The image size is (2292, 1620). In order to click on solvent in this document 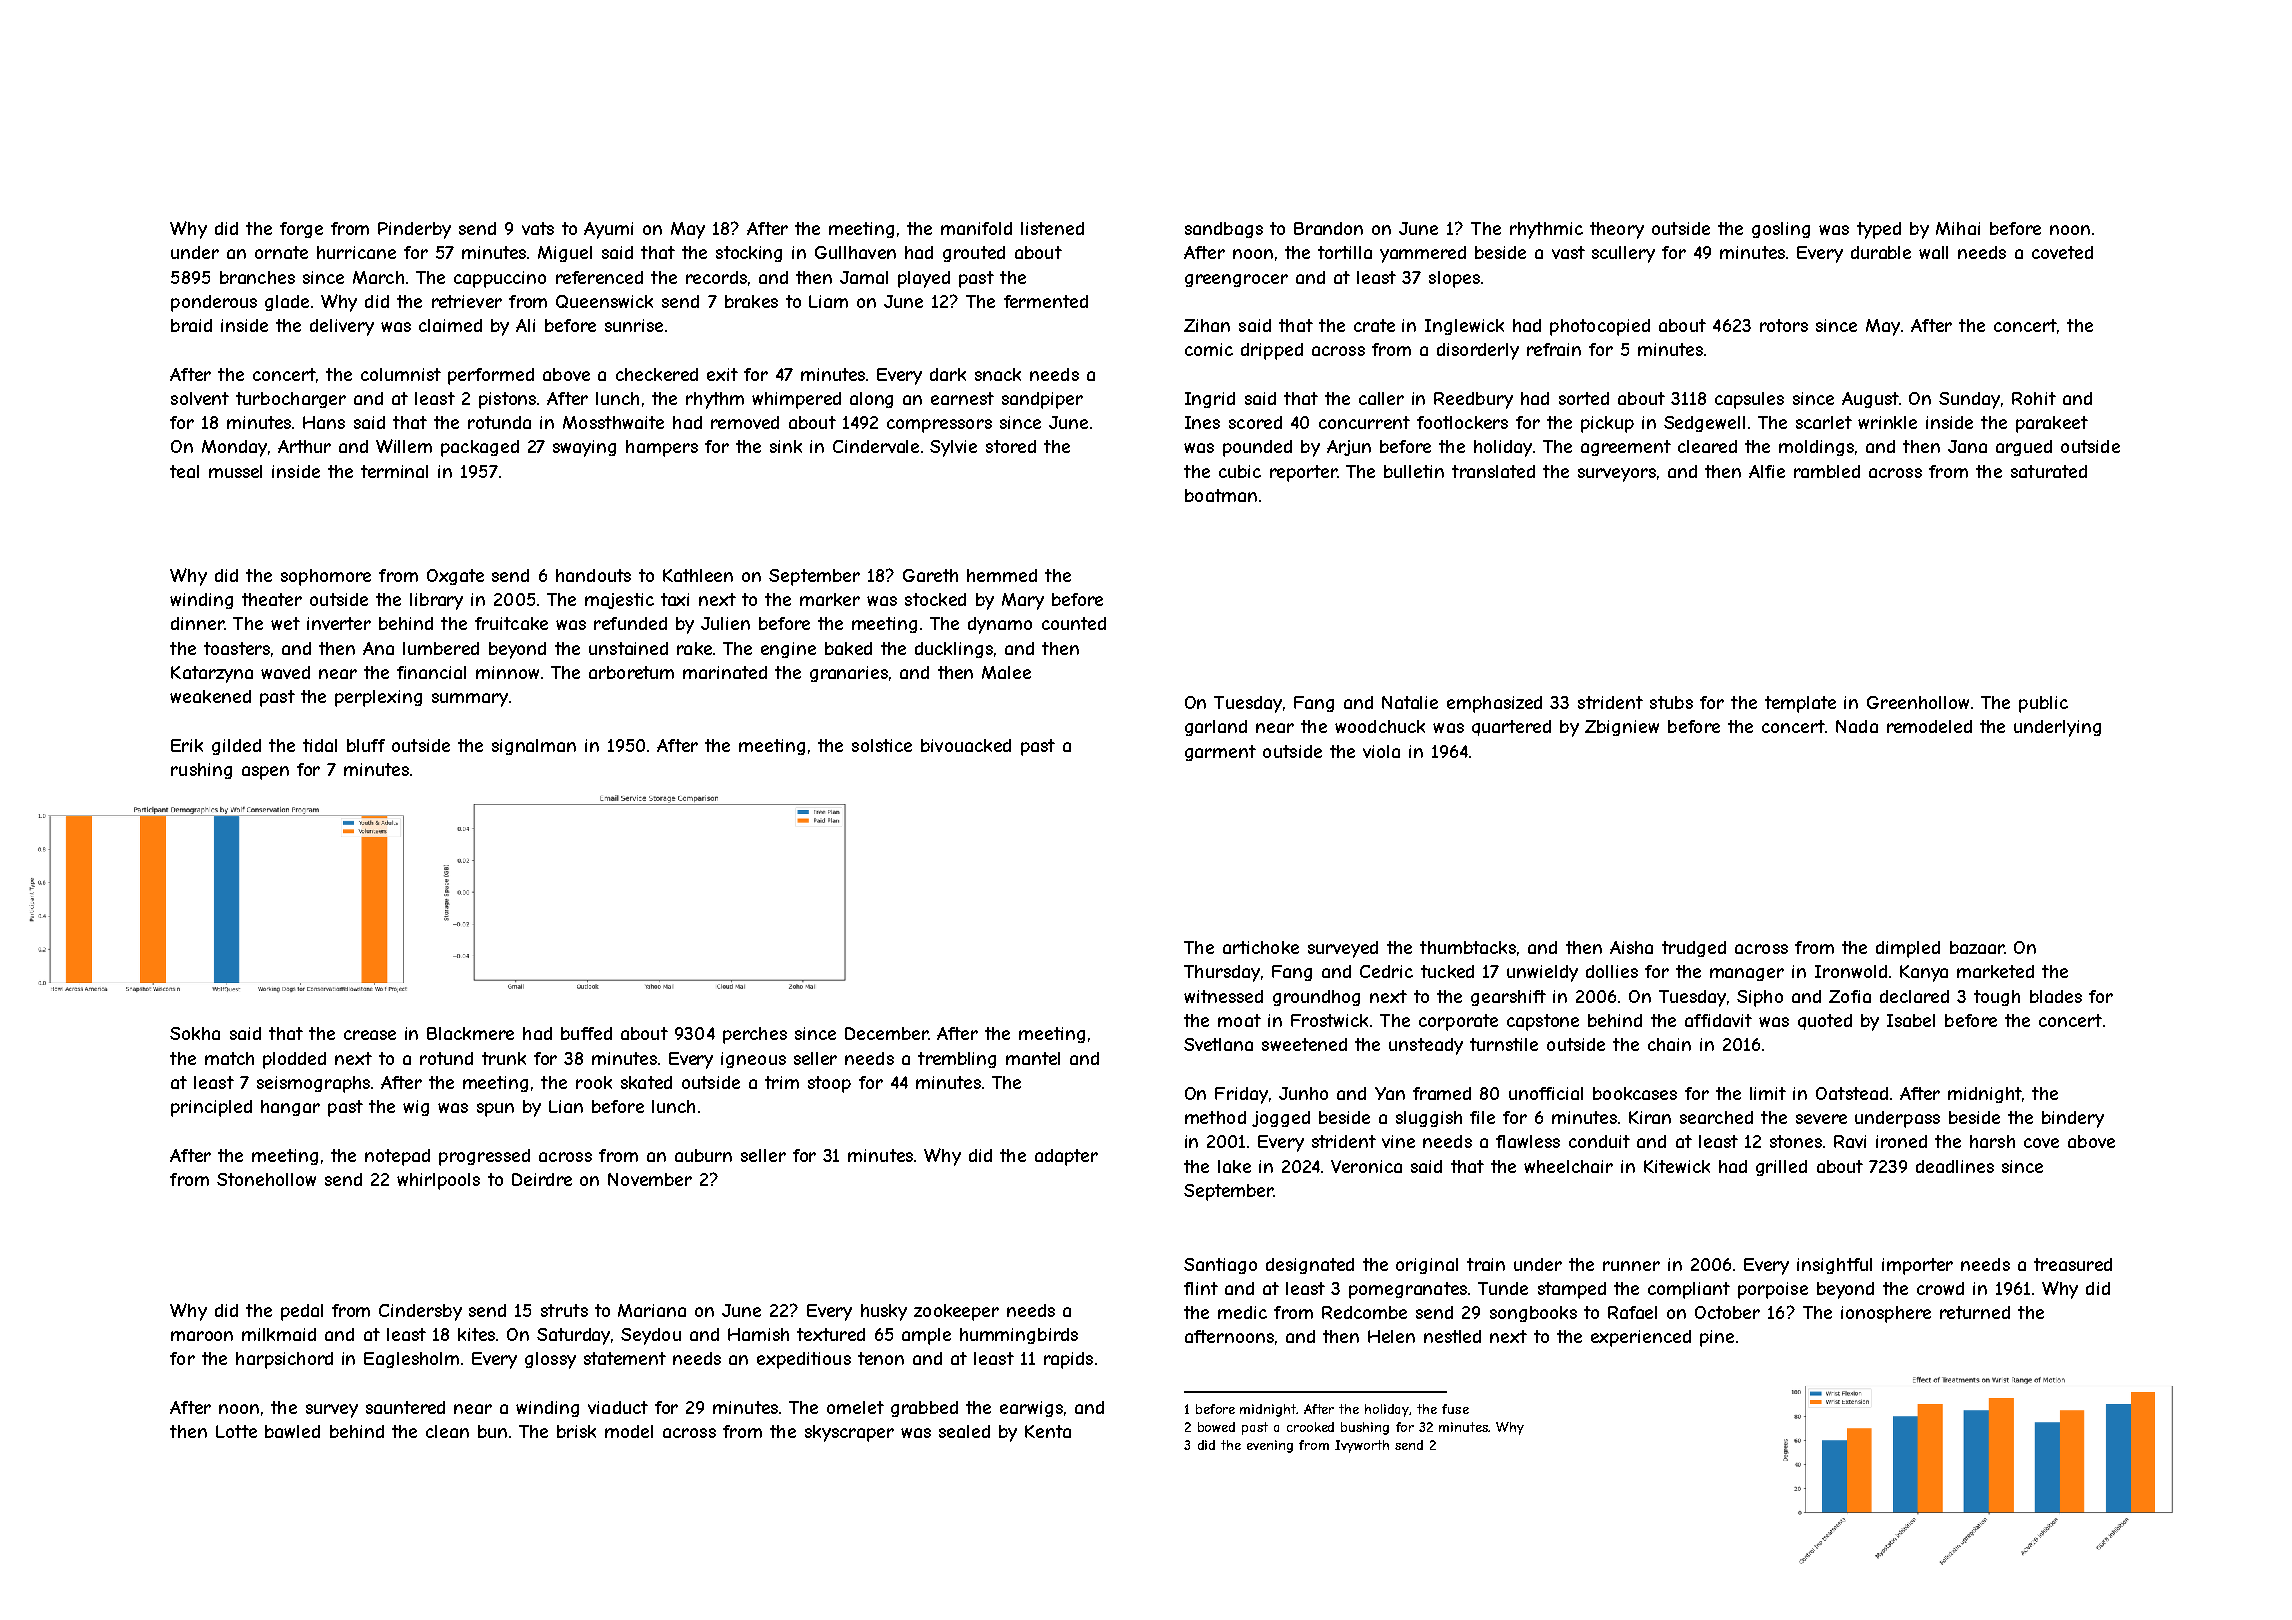, I will do `click(200, 398)`.
